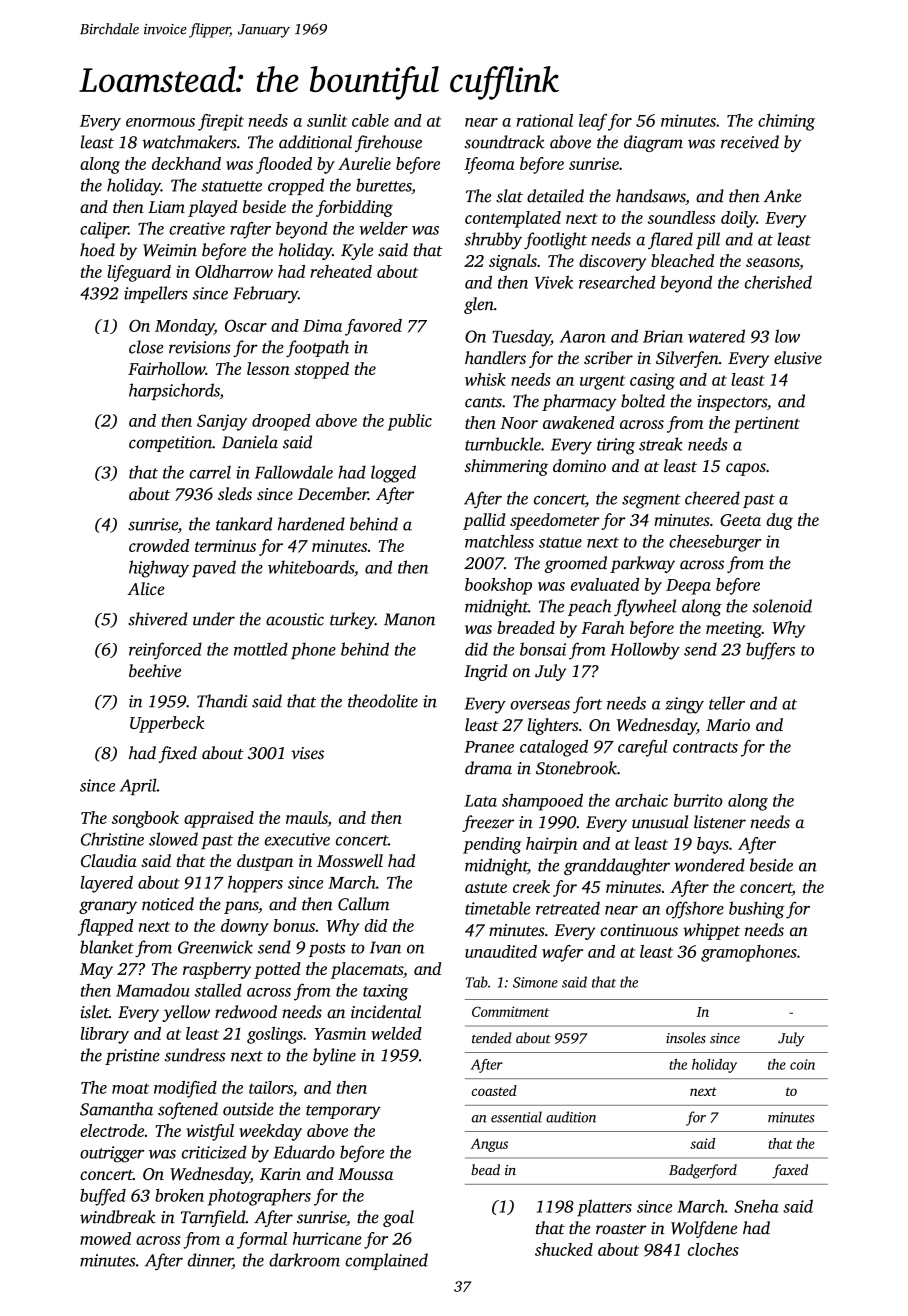 The height and width of the image is (1316, 908). Describe the element at coordinates (105, 1238) in the image. I see `mowed` at that location.
